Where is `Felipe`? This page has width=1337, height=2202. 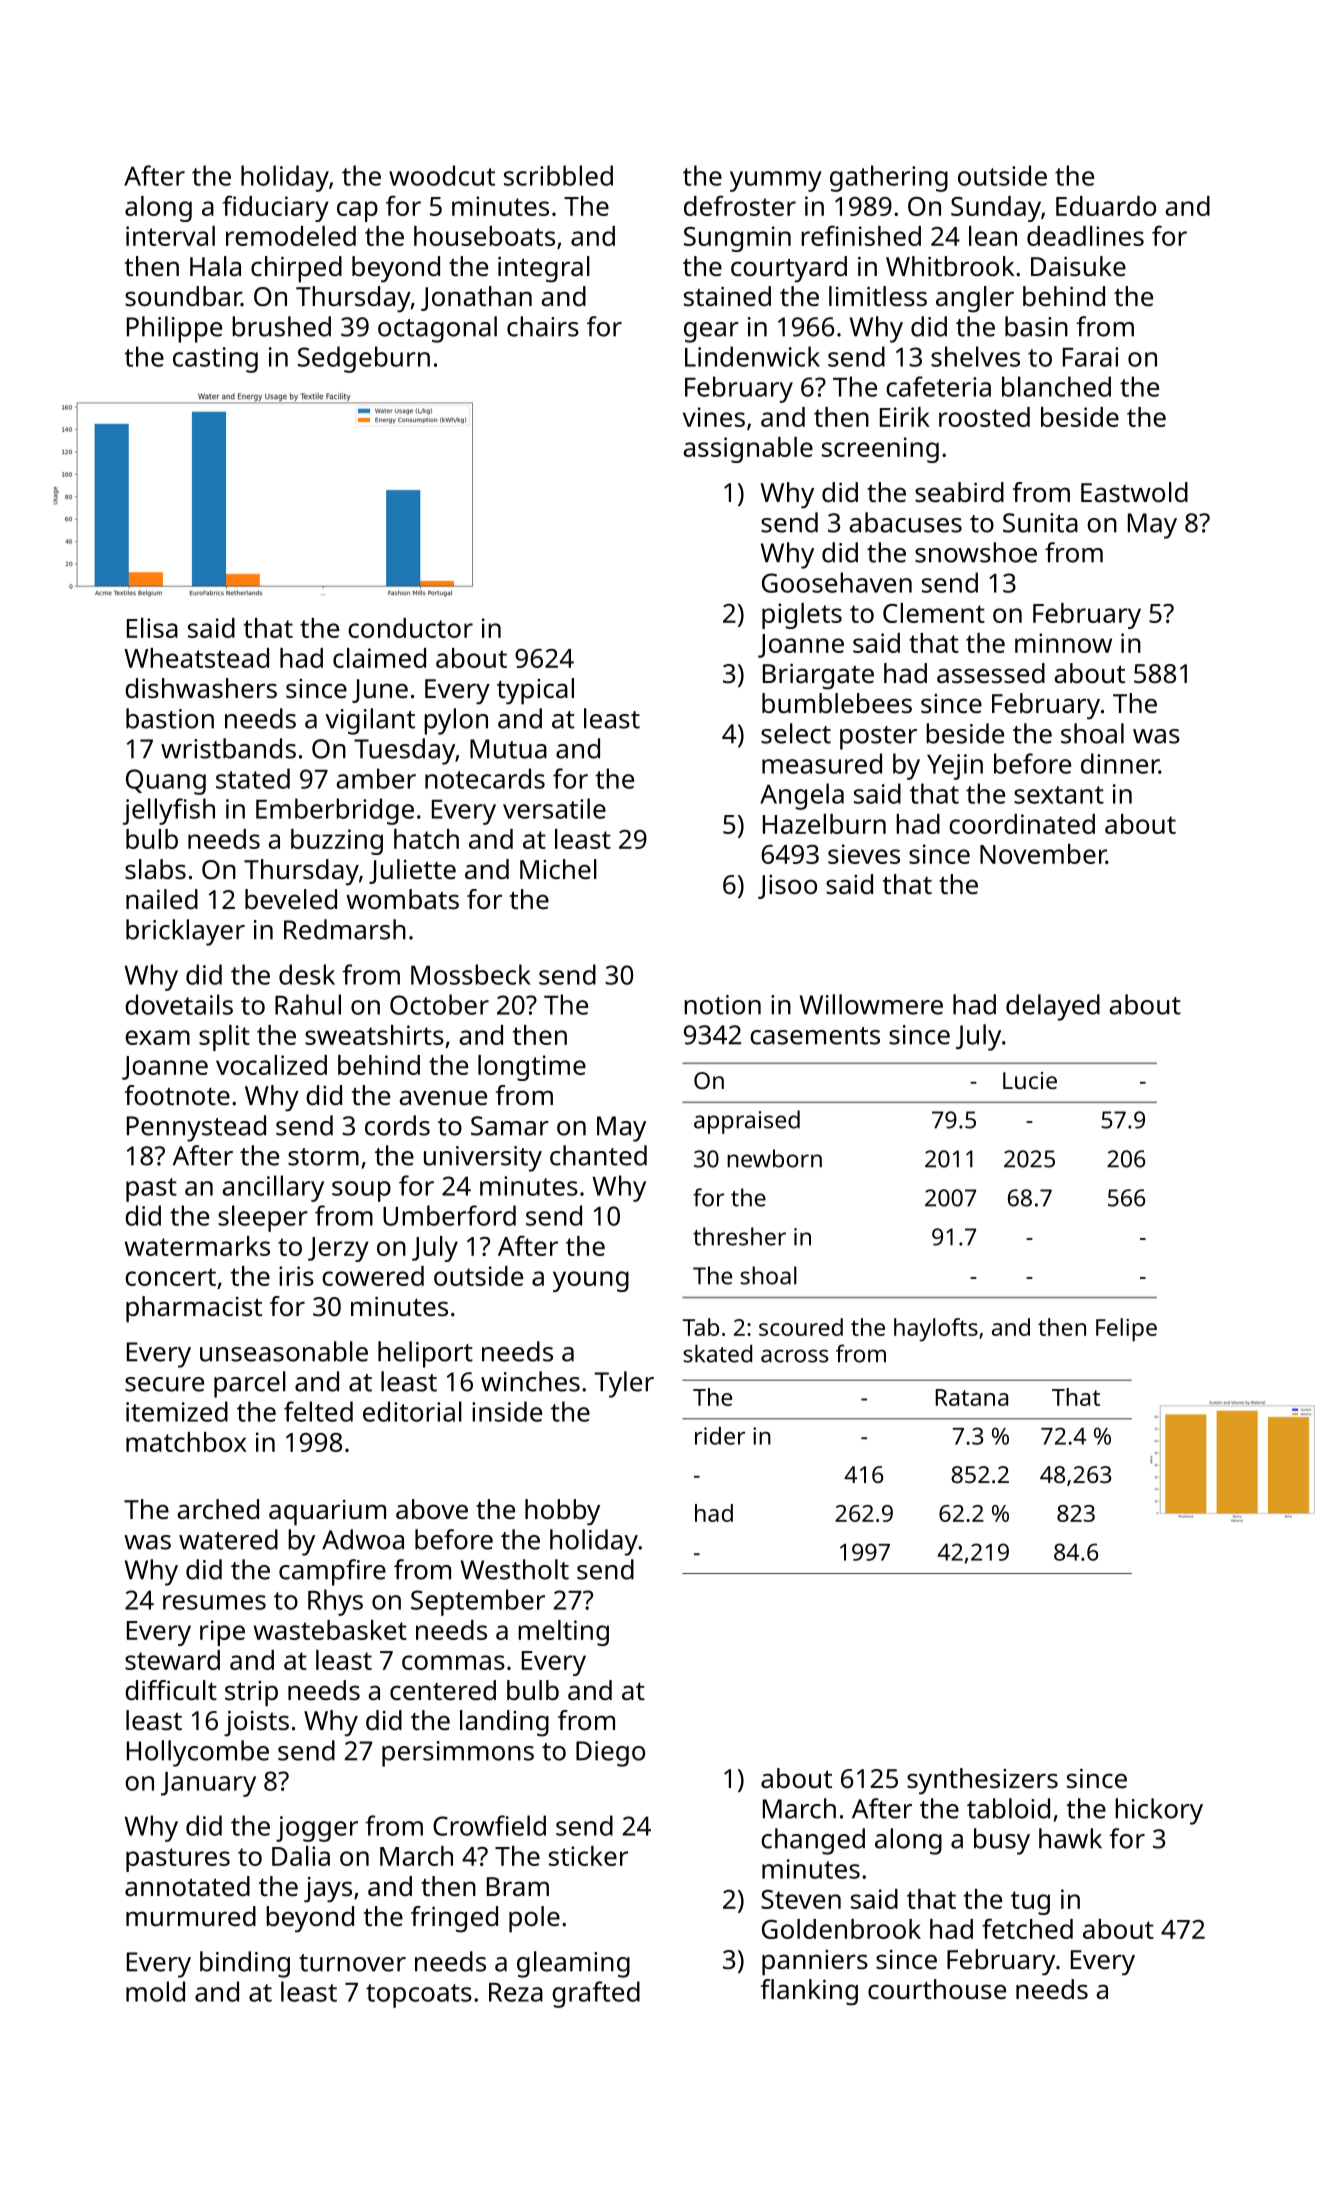
Felipe is located at coordinates (1126, 1330).
